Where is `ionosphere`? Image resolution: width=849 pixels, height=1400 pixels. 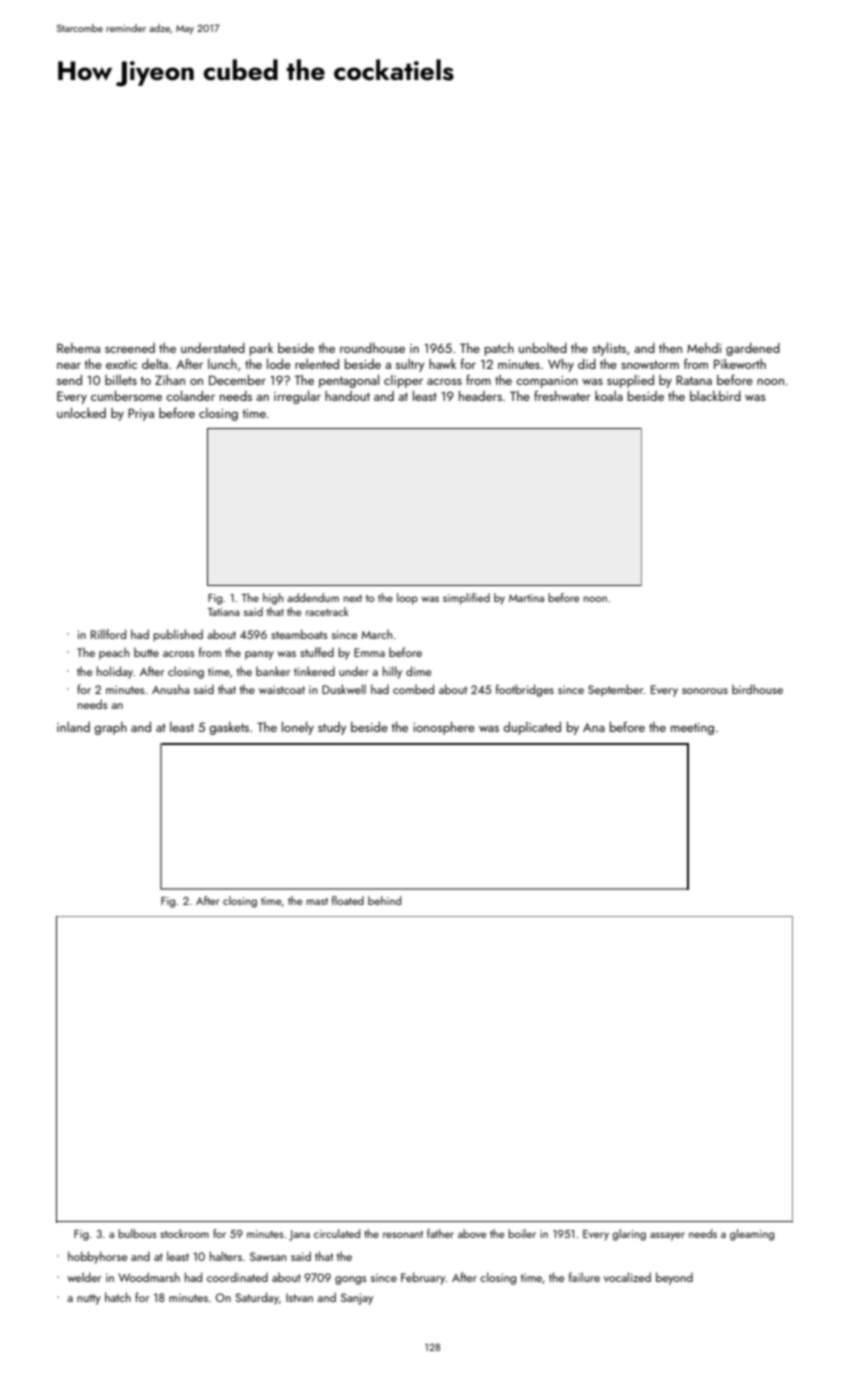
ionosphere is located at coordinates (444, 728).
